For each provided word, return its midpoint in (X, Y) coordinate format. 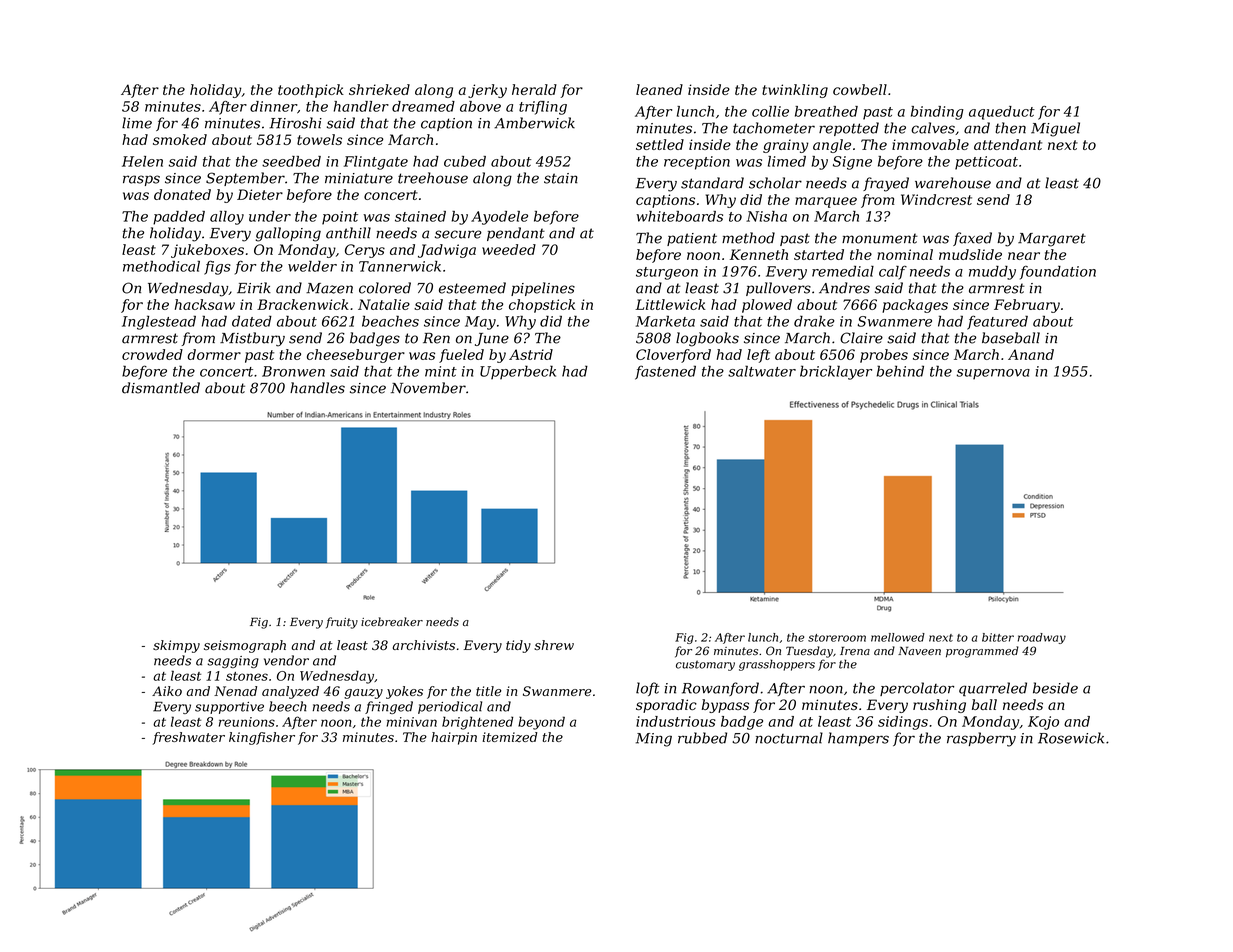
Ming (654, 740)
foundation (1058, 273)
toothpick (311, 91)
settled (660, 144)
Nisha (766, 216)
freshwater (188, 738)
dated (252, 321)
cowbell (860, 89)
